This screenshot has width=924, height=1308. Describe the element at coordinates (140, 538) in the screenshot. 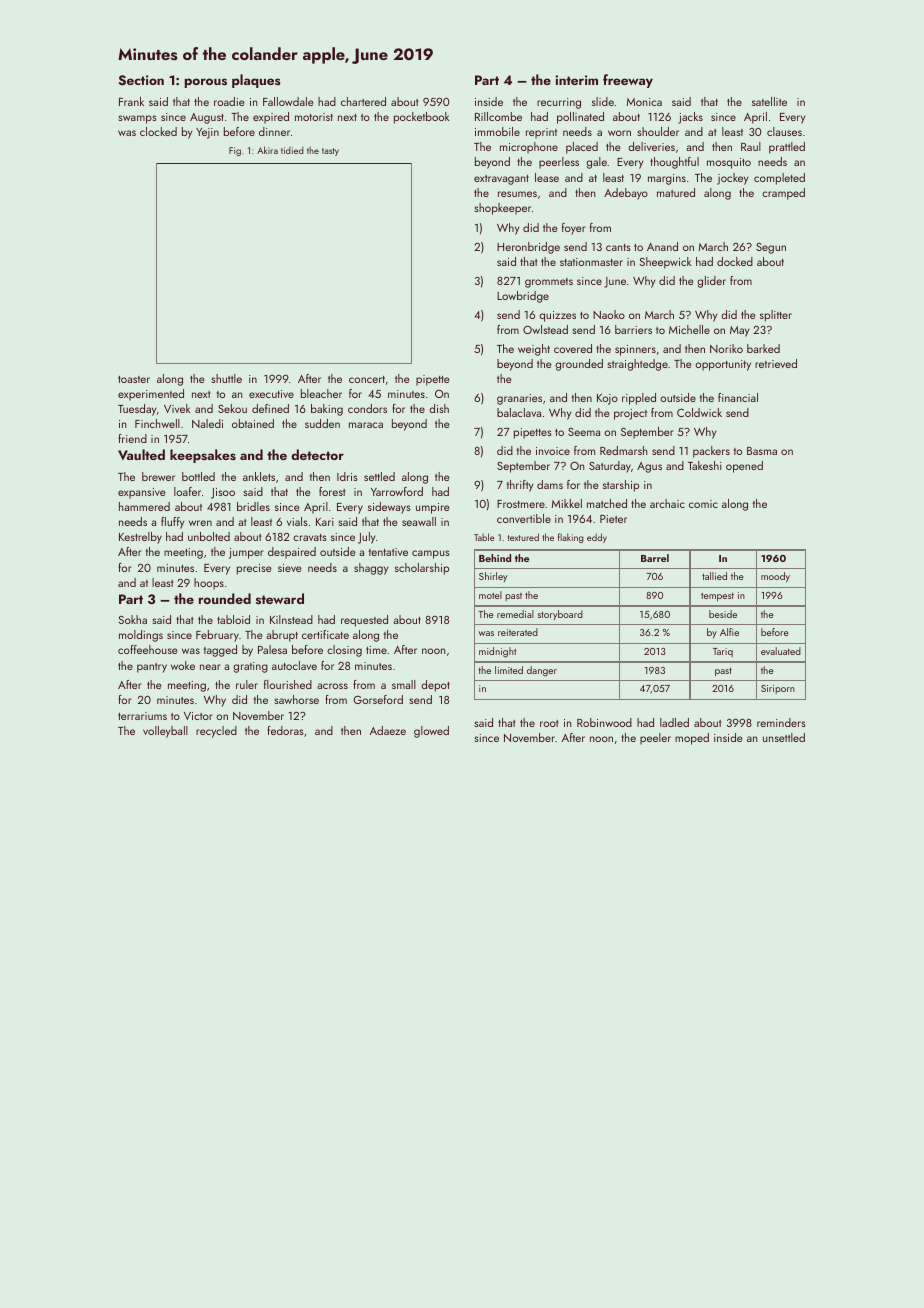

I see `Kestrelby` at that location.
